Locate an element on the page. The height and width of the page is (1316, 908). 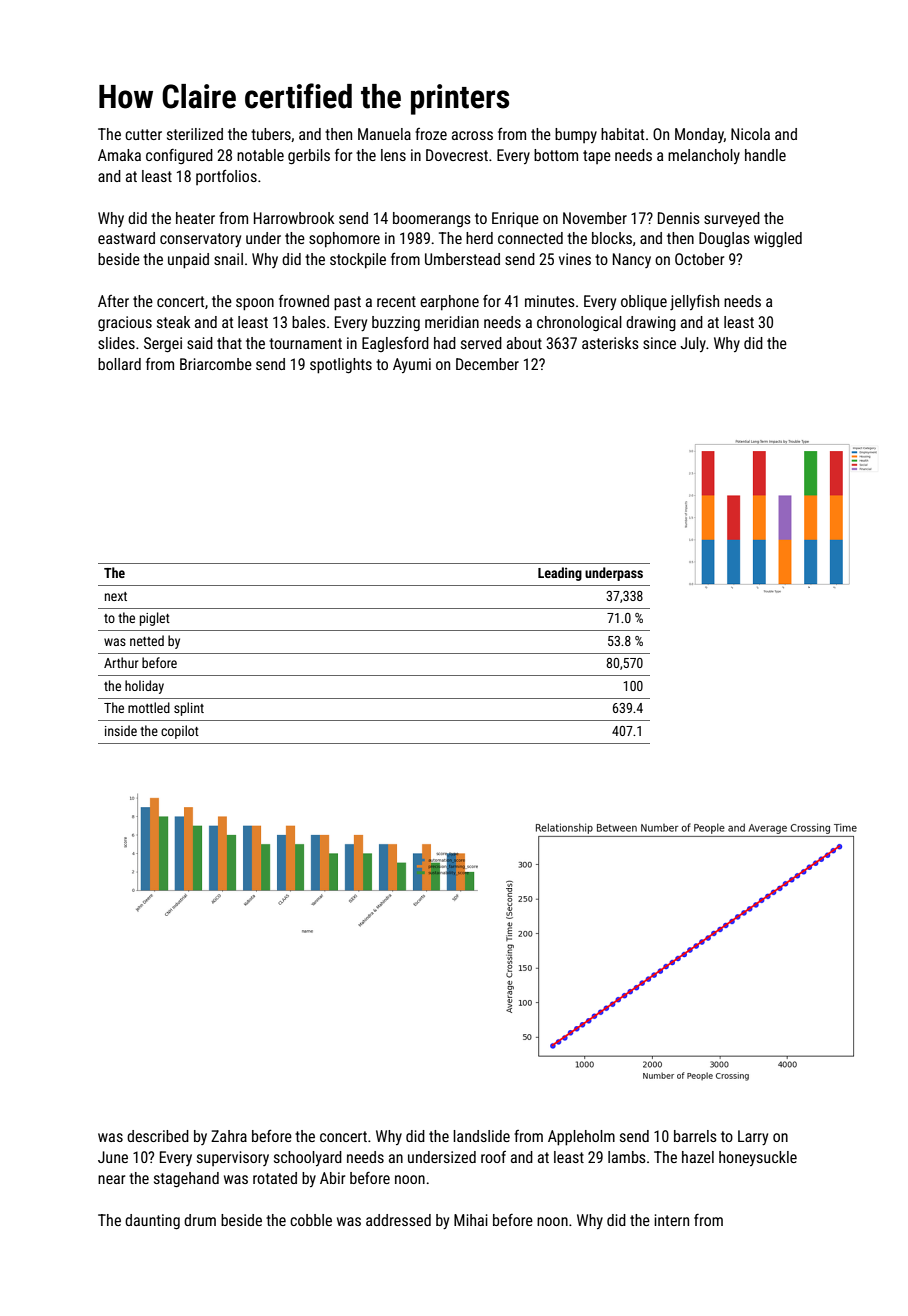
notable is located at coordinates (260, 155).
